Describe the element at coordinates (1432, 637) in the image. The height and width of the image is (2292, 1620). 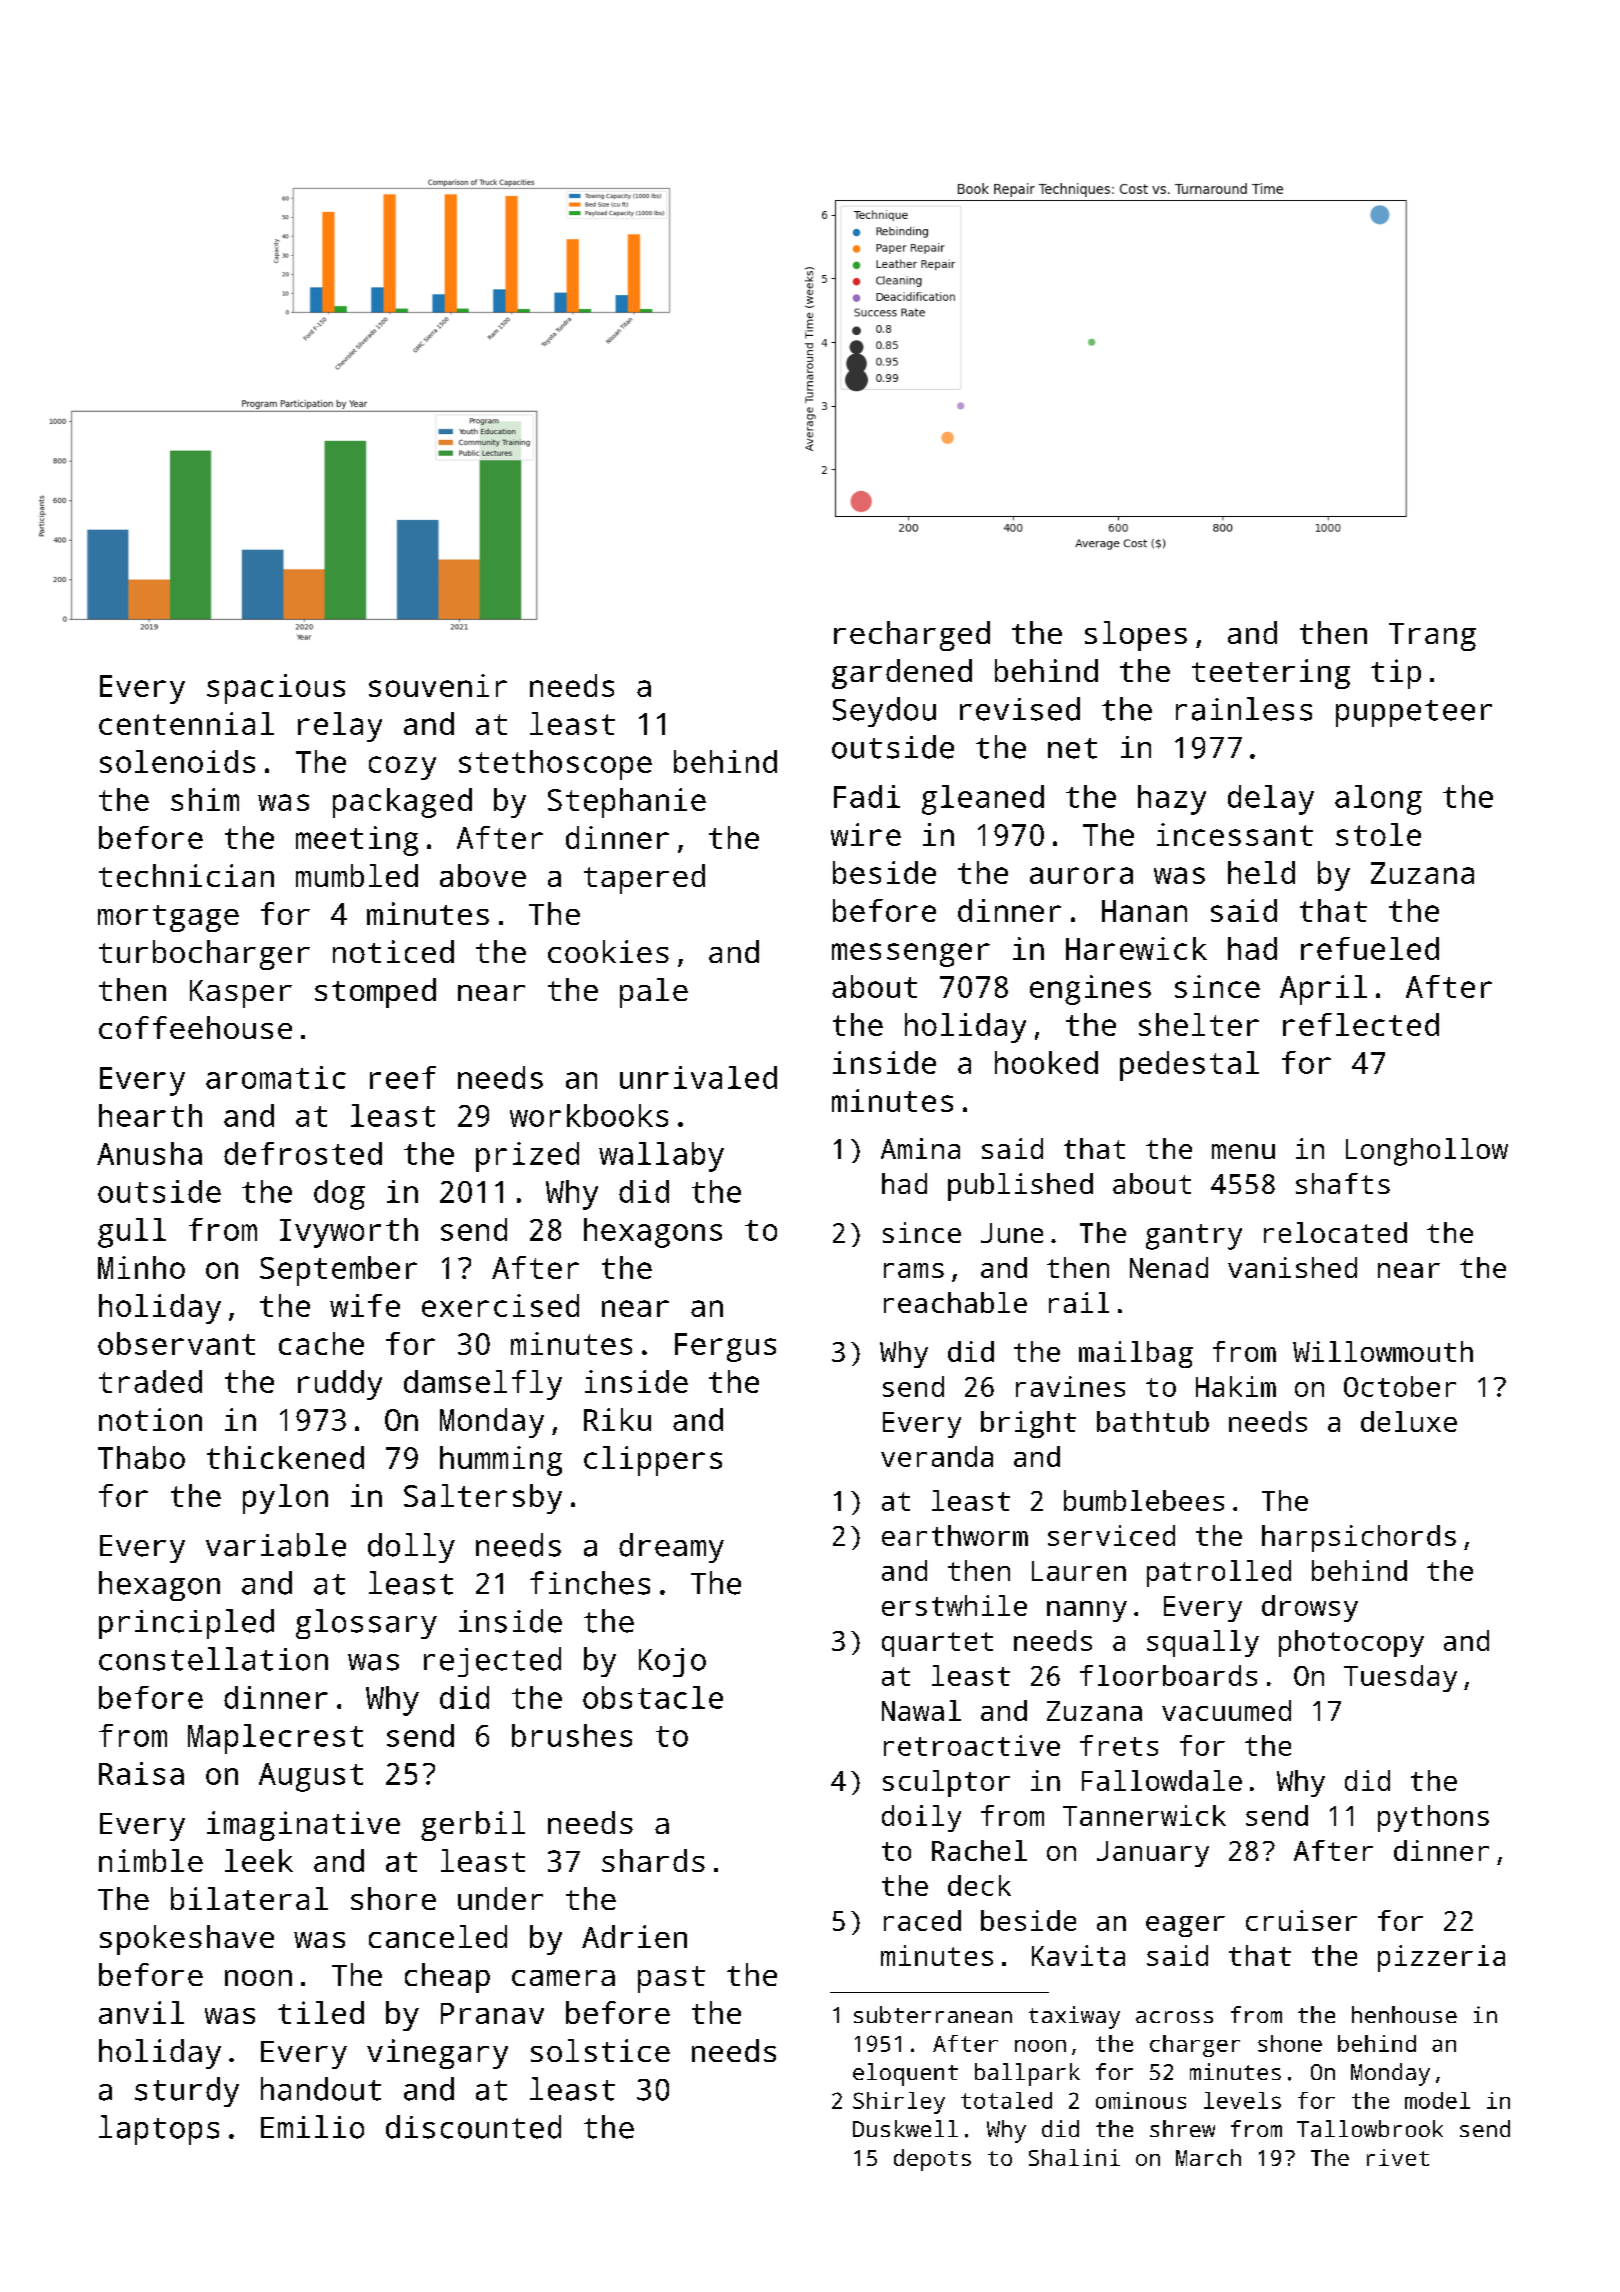
I see `Trang` at that location.
